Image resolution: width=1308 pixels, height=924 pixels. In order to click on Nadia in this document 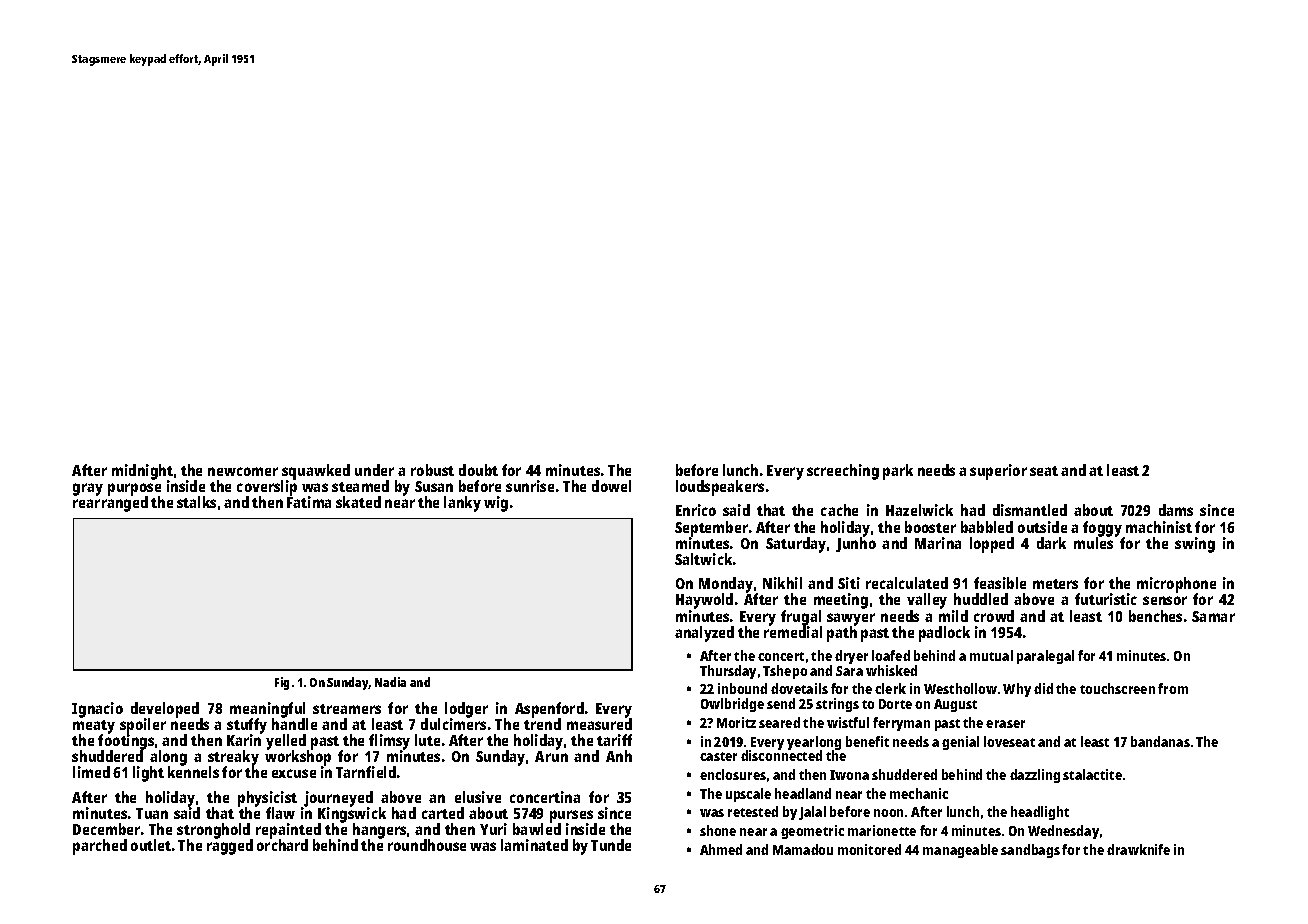, I will do `click(390, 682)`.
